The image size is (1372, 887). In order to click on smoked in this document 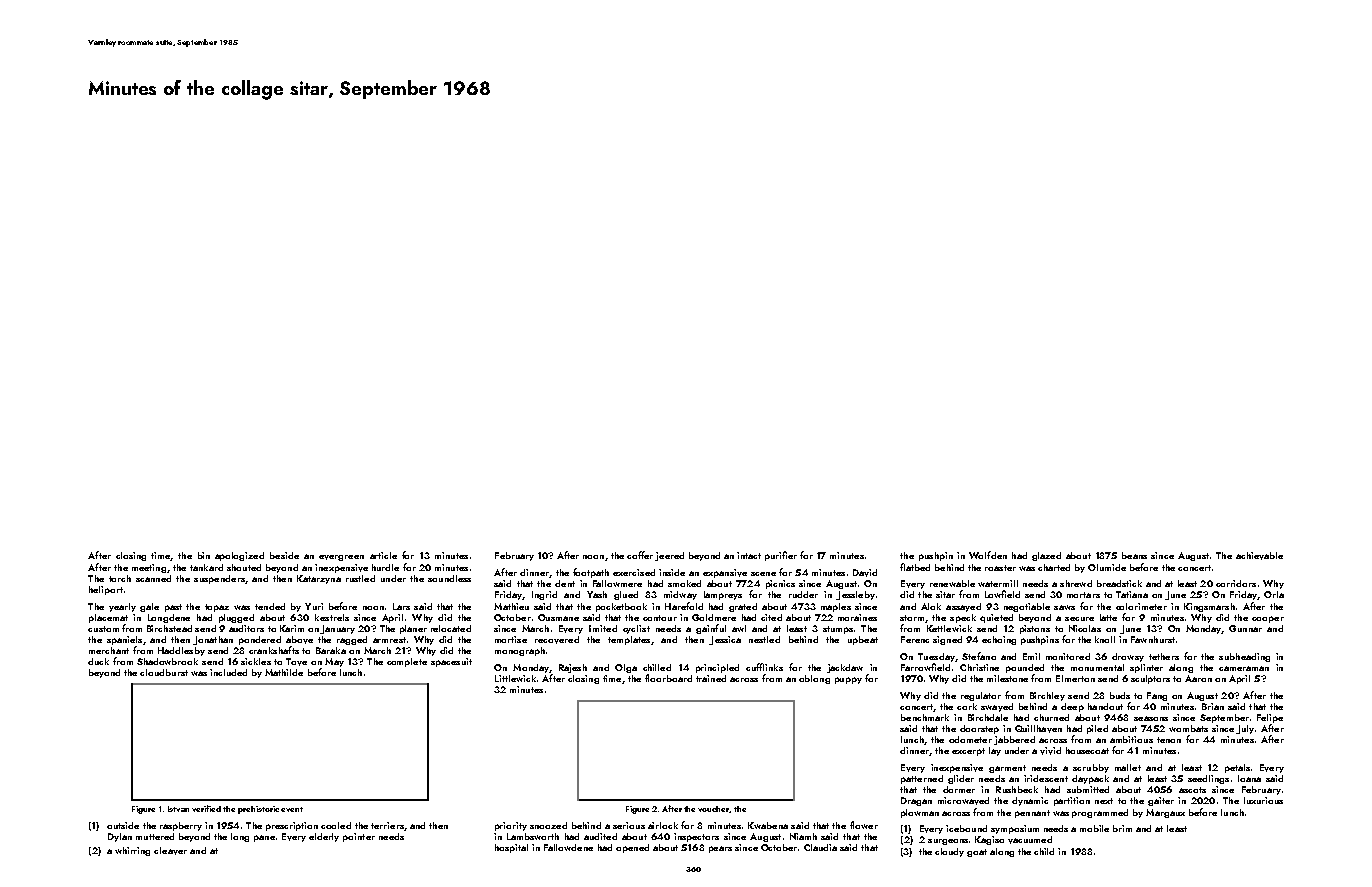, I will do `click(684, 583)`.
